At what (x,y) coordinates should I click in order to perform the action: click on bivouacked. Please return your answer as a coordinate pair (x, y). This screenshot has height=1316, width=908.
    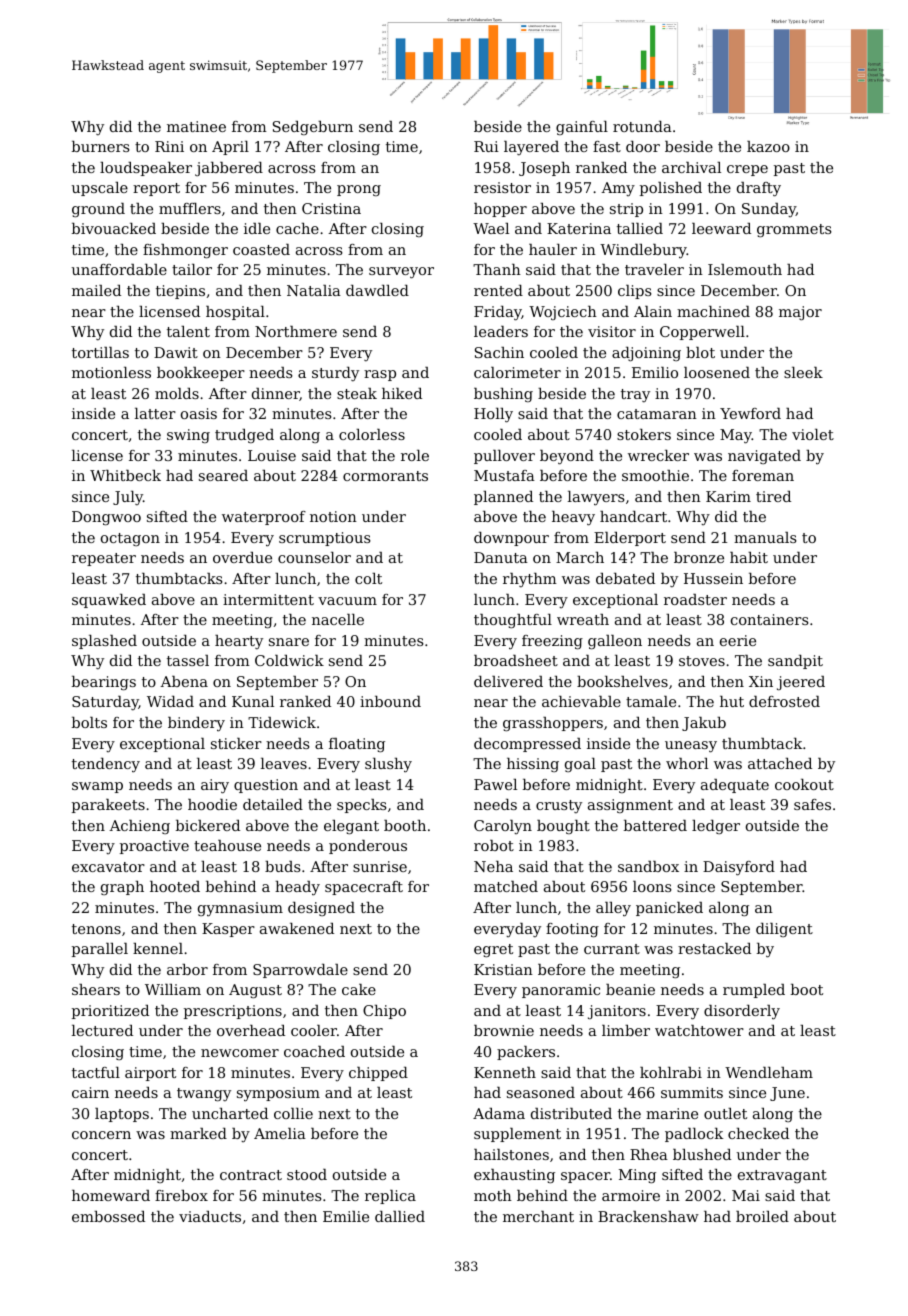
    Looking at the image, I should click on (114, 228).
